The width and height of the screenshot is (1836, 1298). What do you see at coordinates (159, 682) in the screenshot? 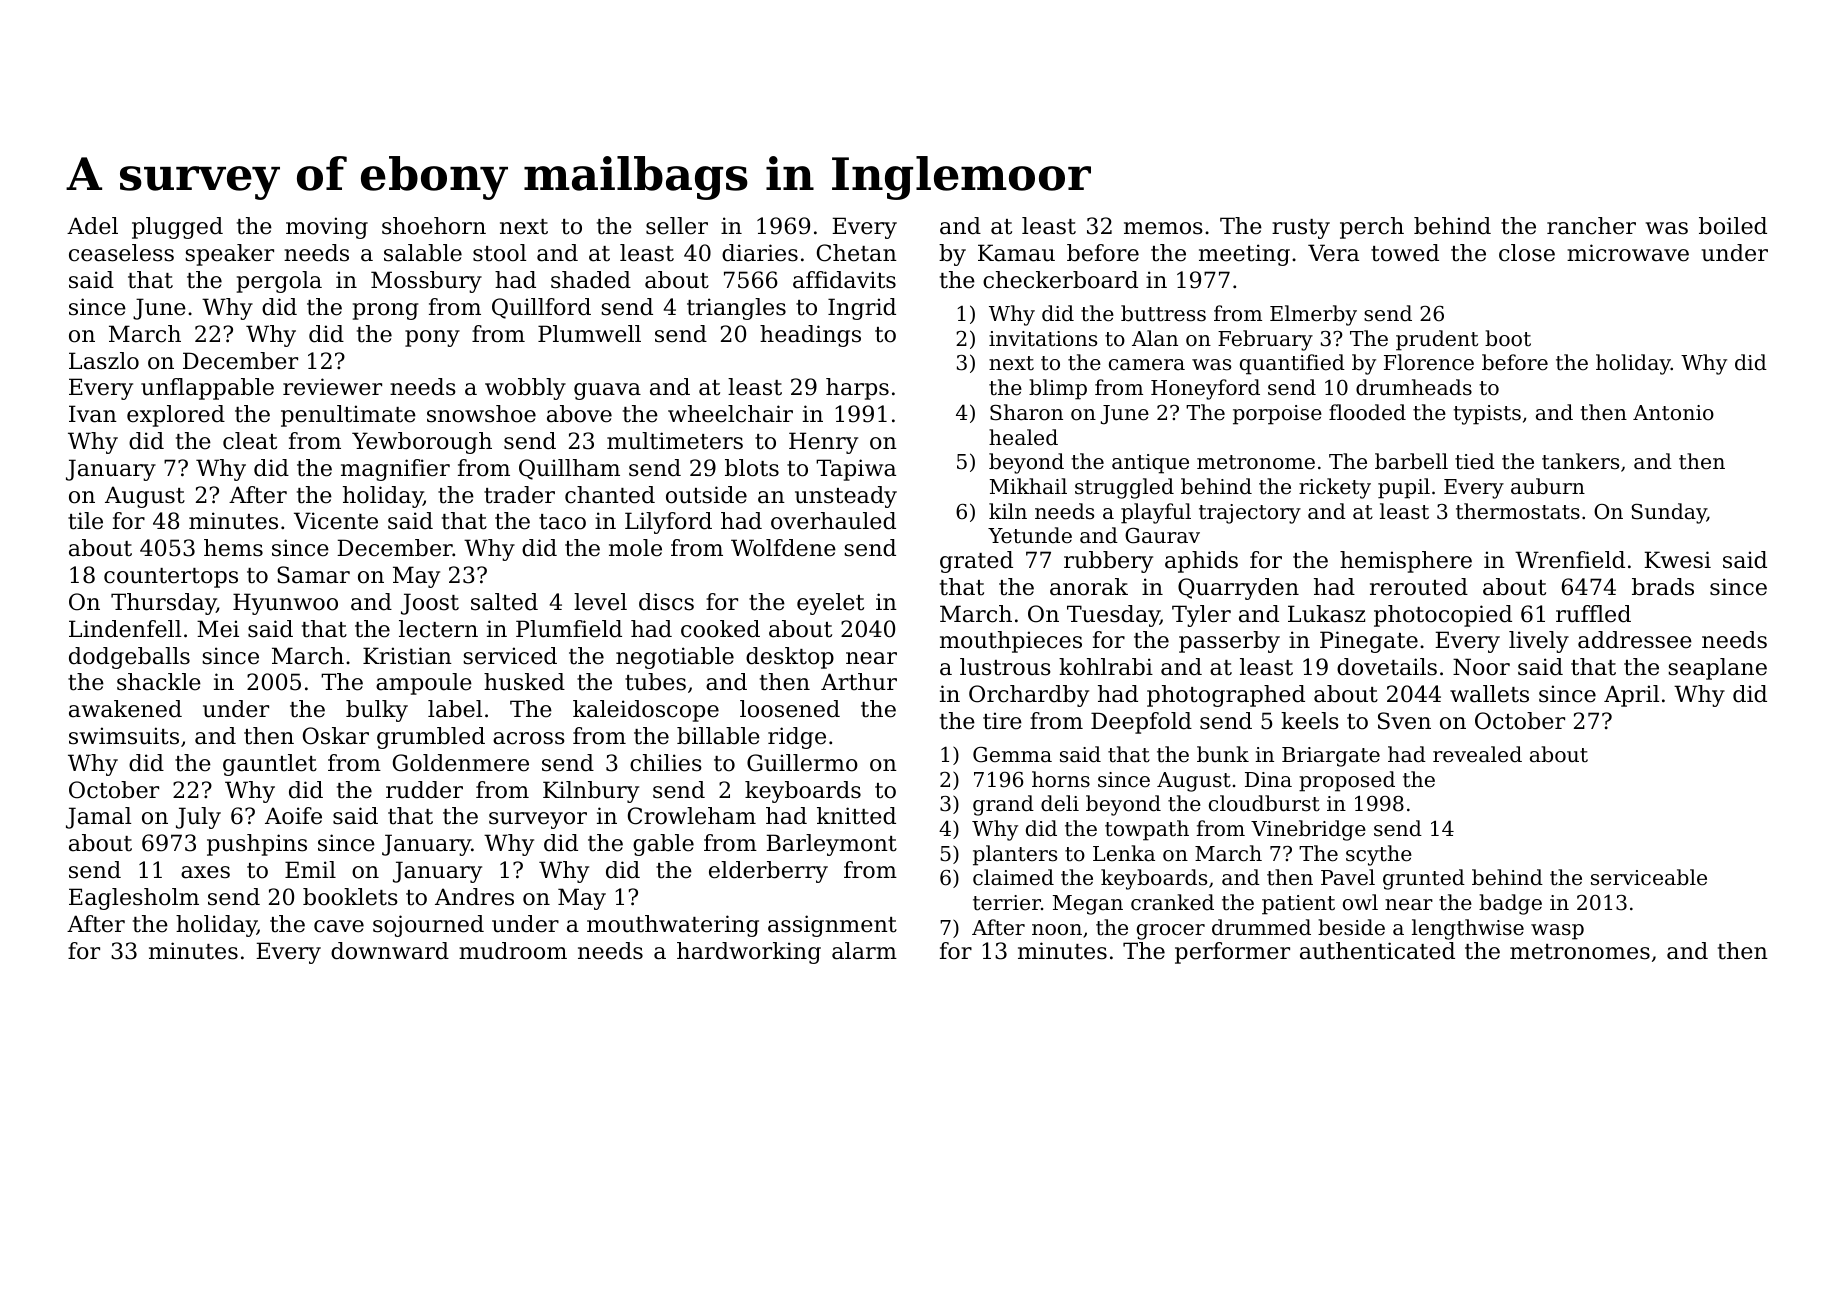
I see `shackle` at bounding box center [159, 682].
